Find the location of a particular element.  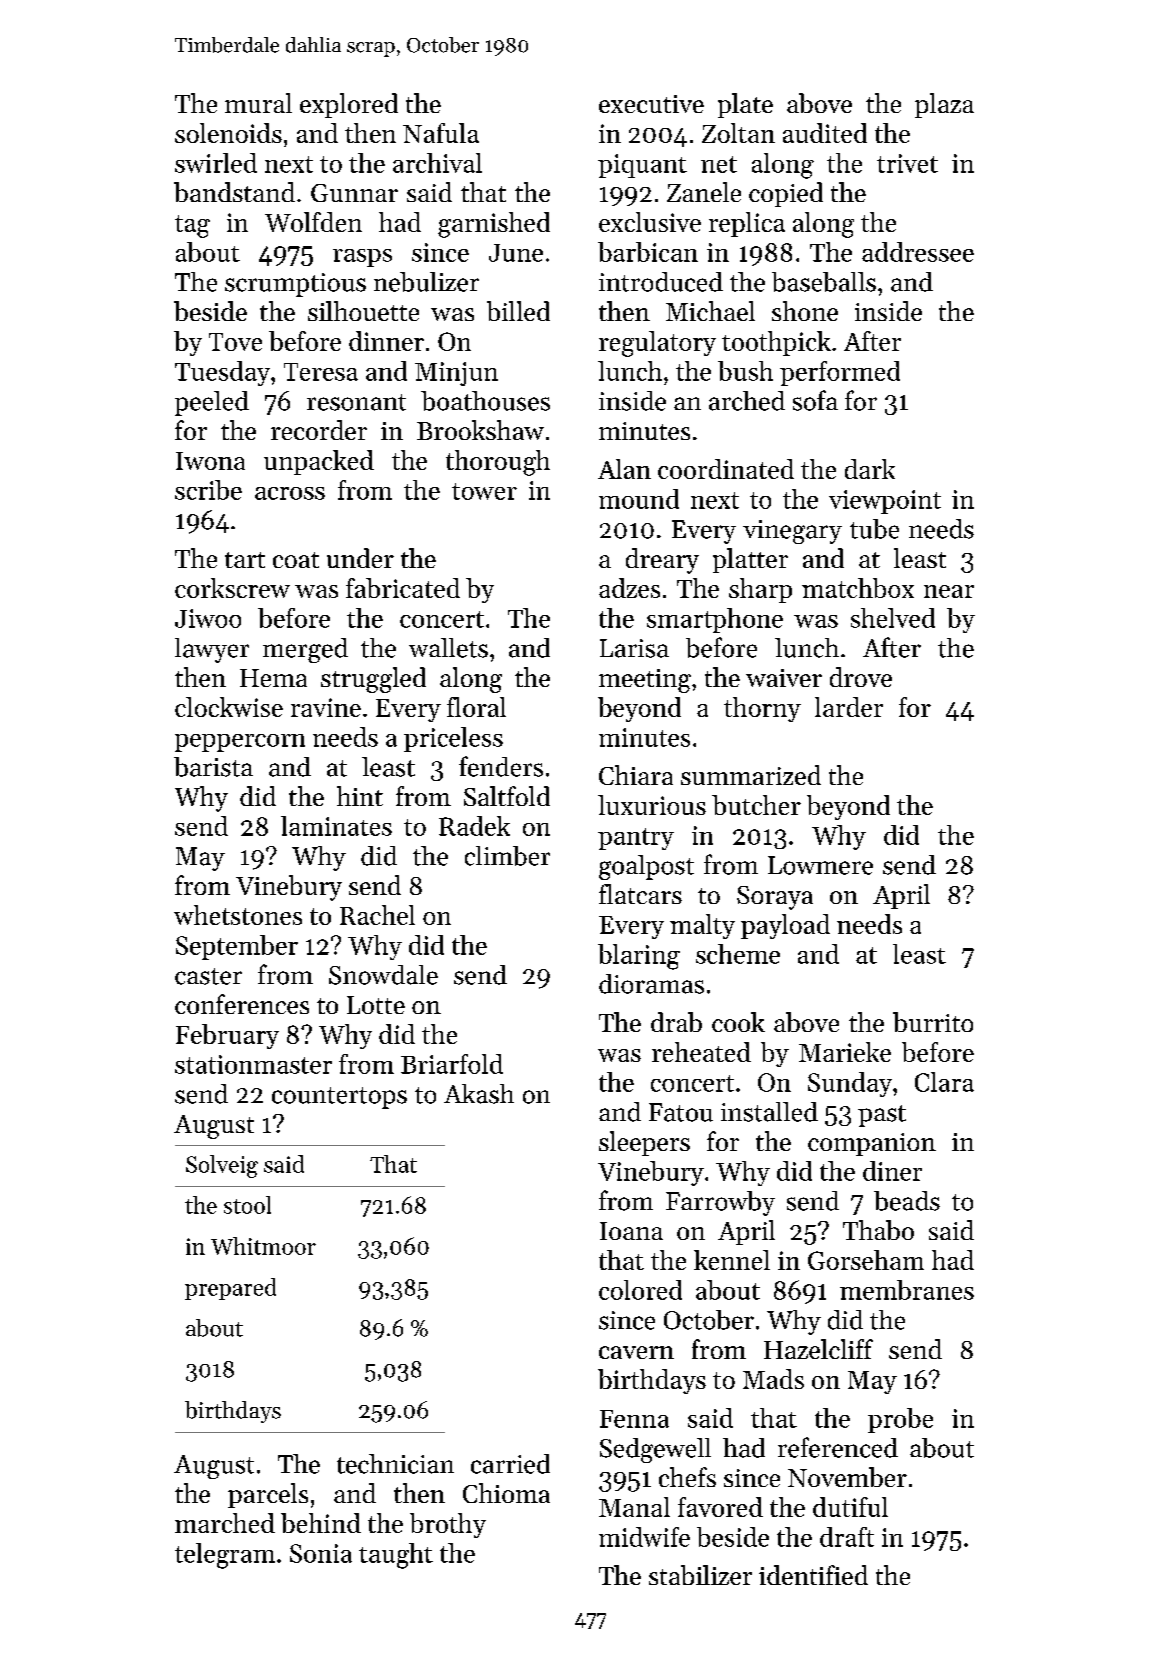

Tove is located at coordinates (235, 342).
